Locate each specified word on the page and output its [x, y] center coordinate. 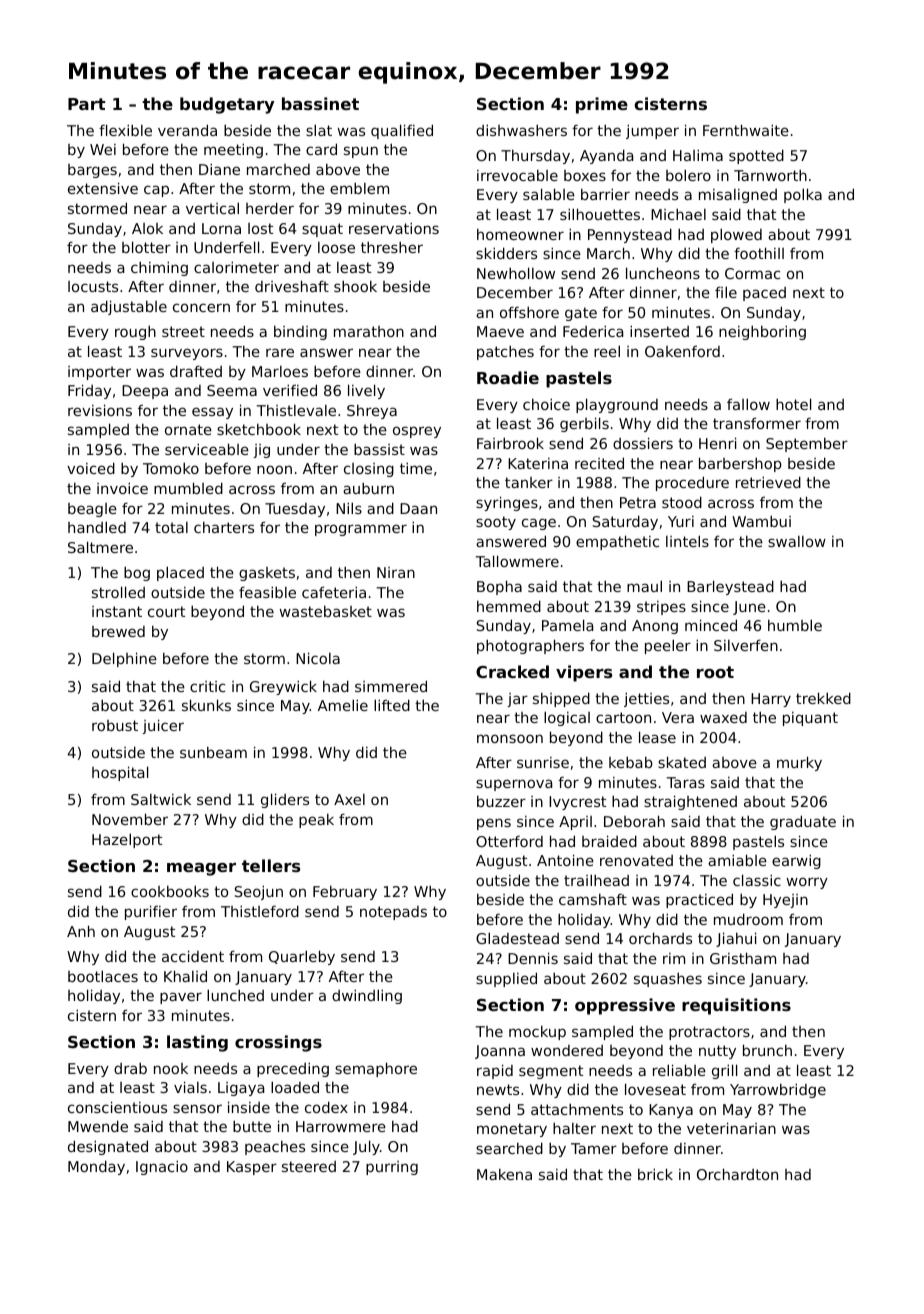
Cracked [512, 671]
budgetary [227, 105]
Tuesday [295, 510]
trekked [823, 698]
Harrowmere [341, 1126]
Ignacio [162, 1167]
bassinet [320, 103]
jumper [652, 131]
